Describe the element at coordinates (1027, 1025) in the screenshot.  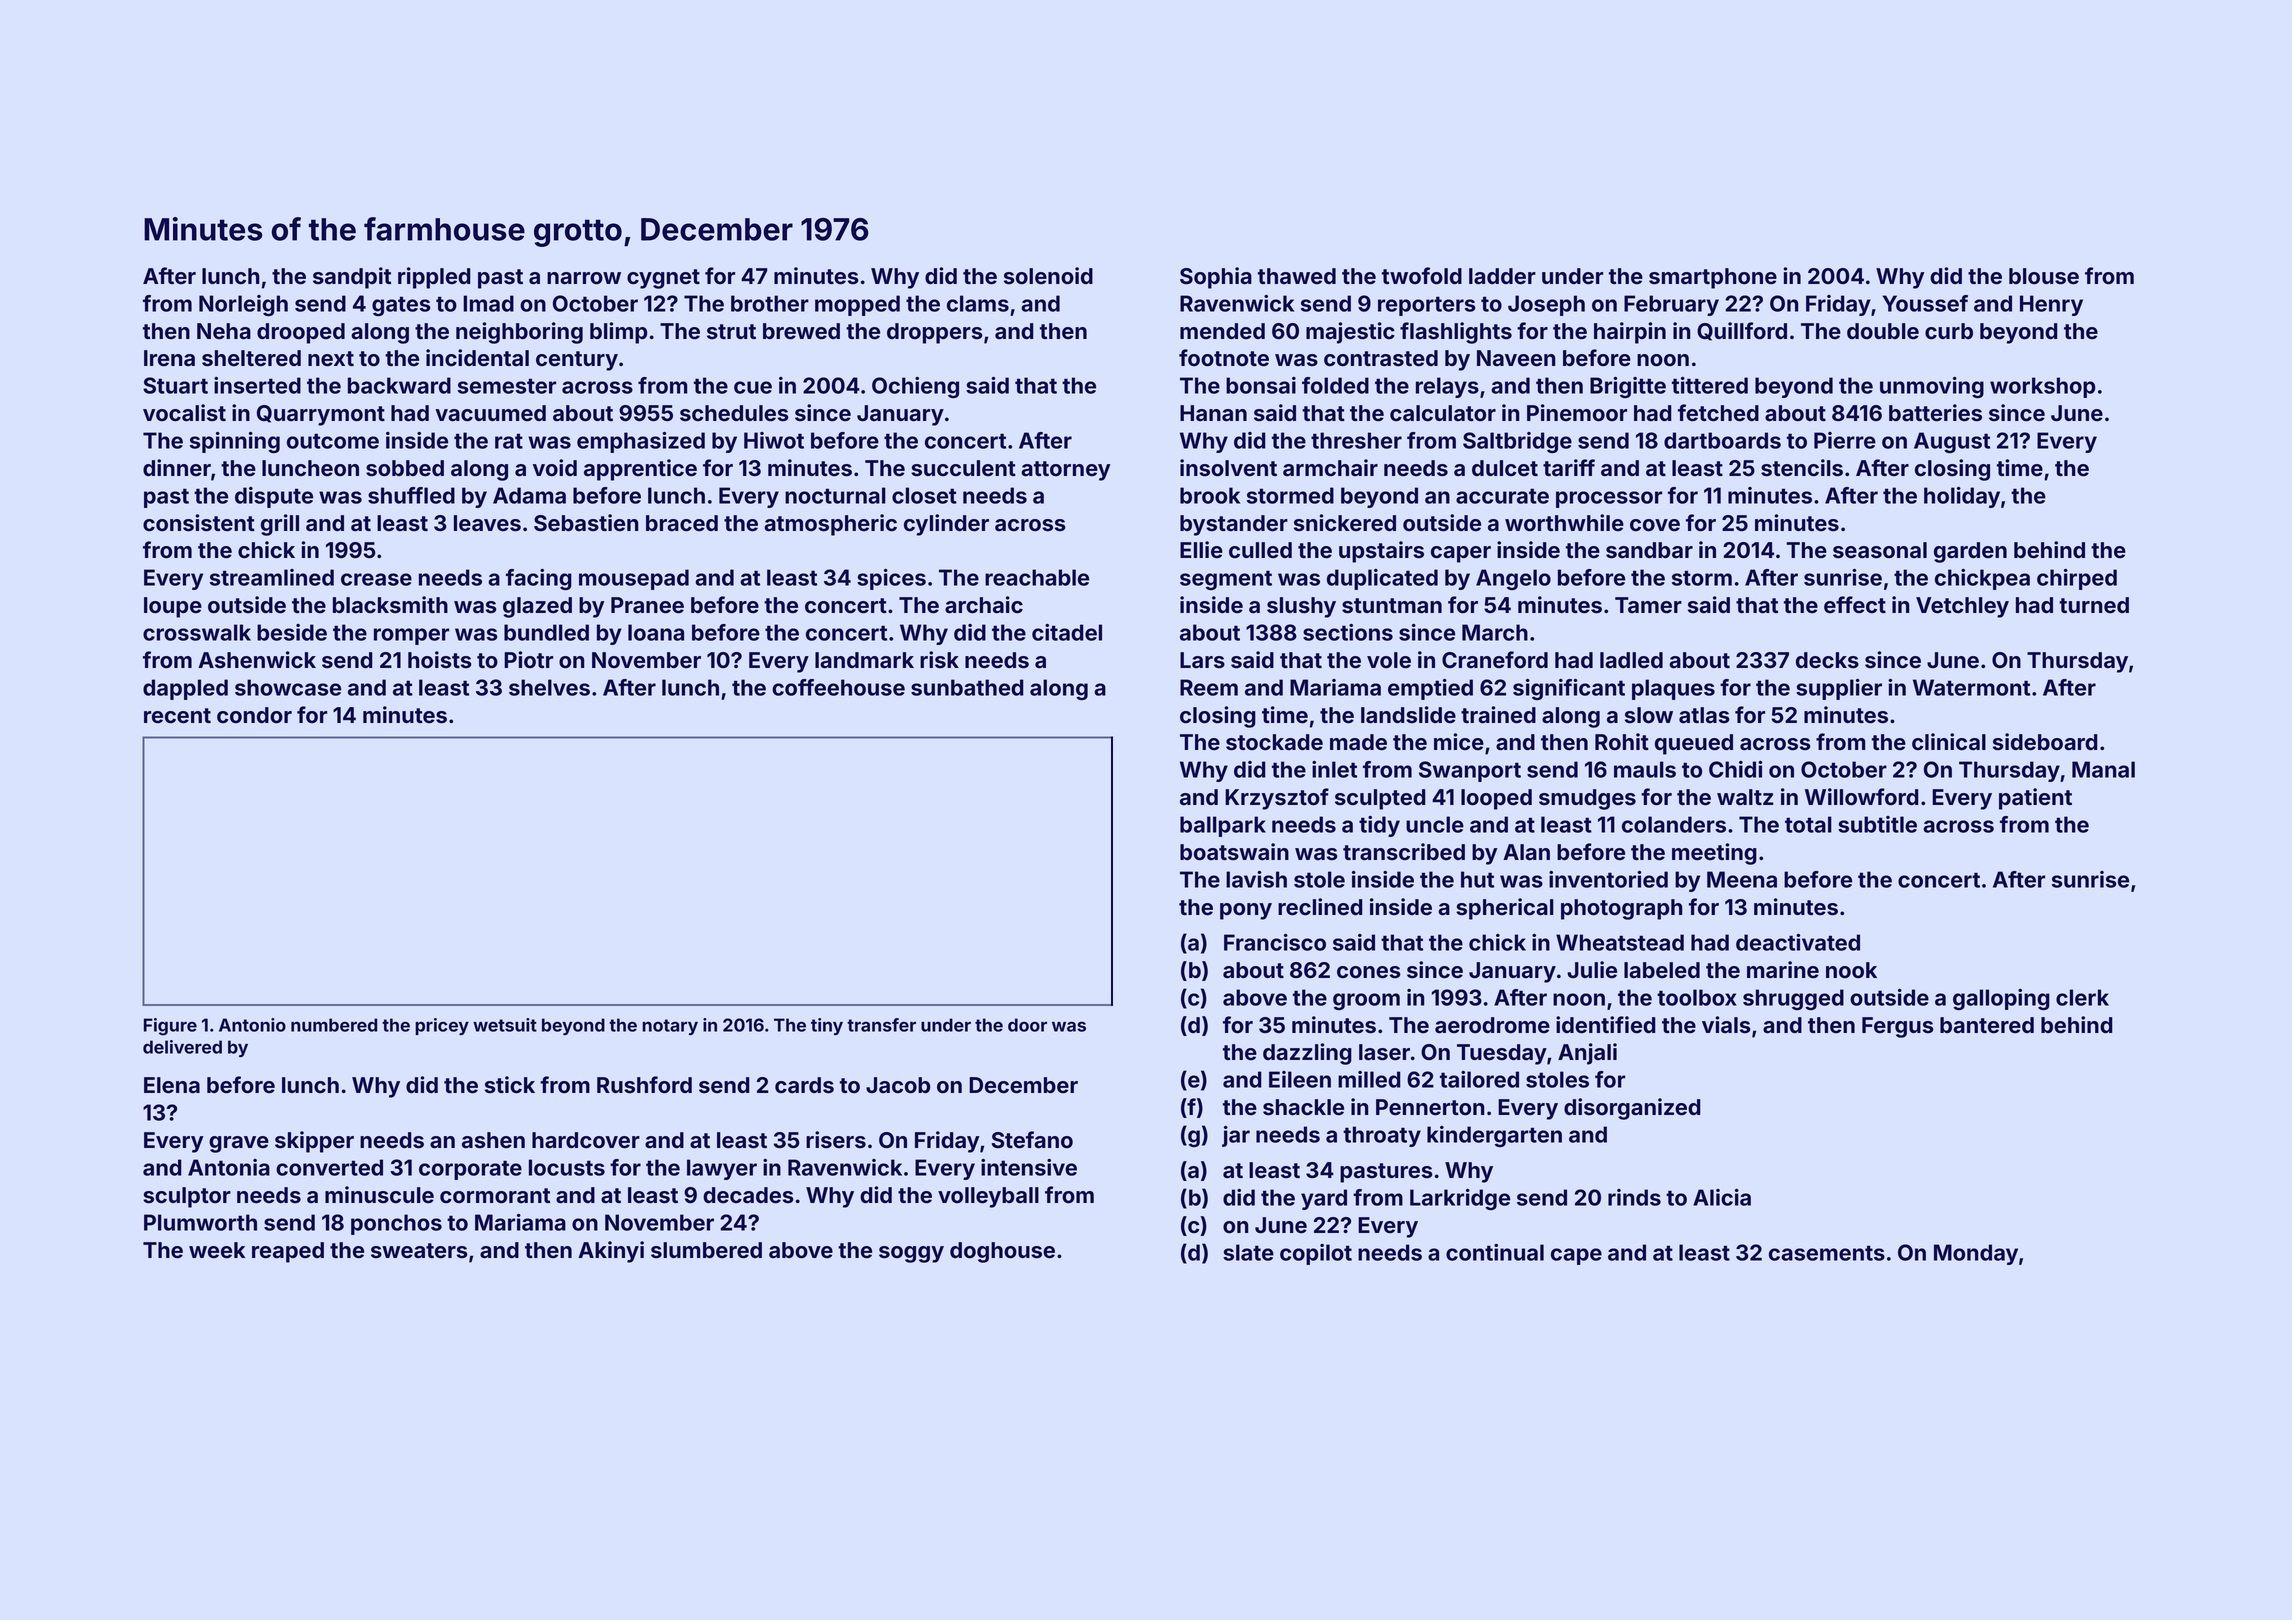
I see `door` at that location.
